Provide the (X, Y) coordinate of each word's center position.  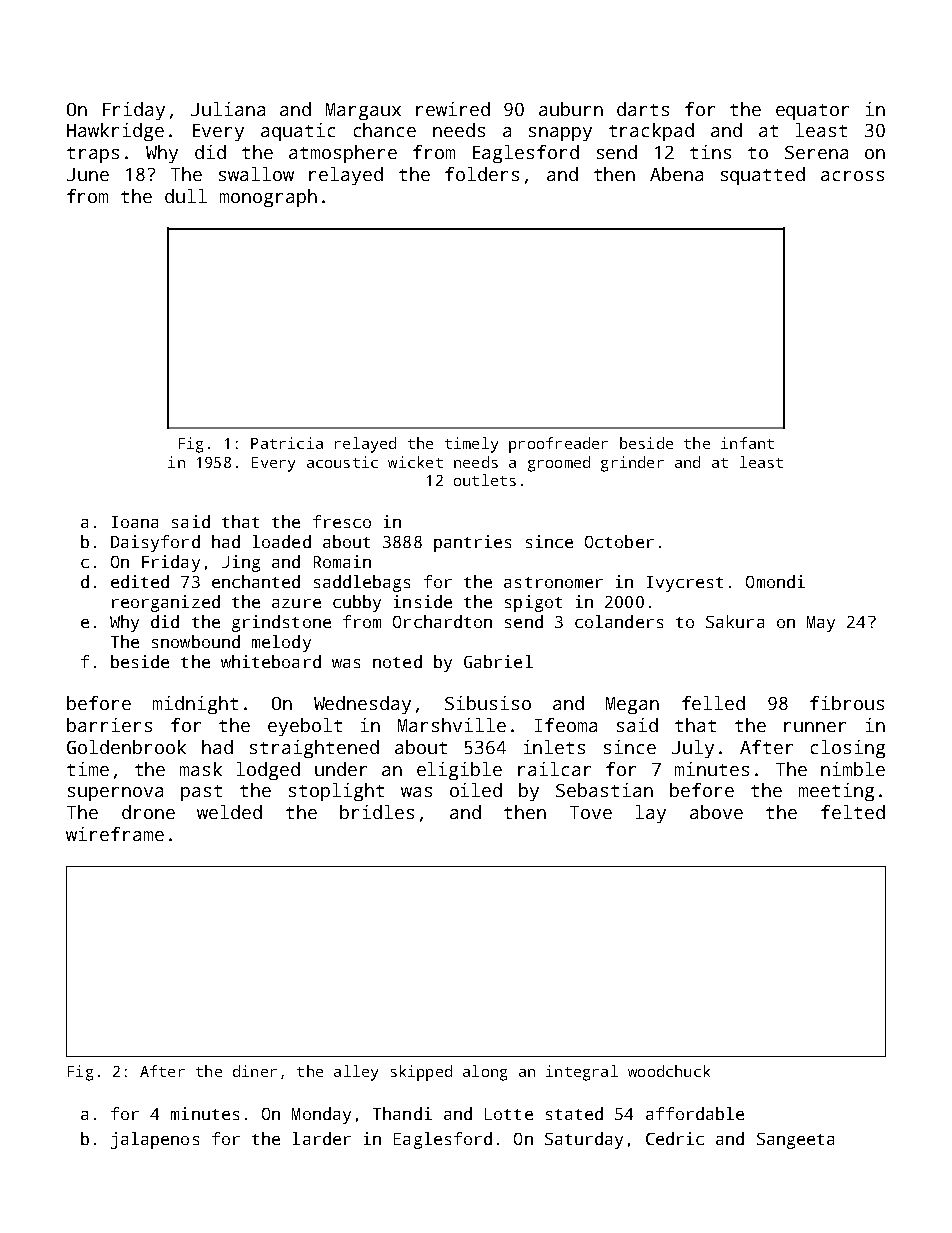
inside (423, 601)
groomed (559, 464)
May (821, 624)
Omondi (775, 581)
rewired (453, 109)
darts (643, 109)
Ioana (135, 522)
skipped (421, 1073)
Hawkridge (115, 132)
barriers (109, 725)
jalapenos (155, 1140)
